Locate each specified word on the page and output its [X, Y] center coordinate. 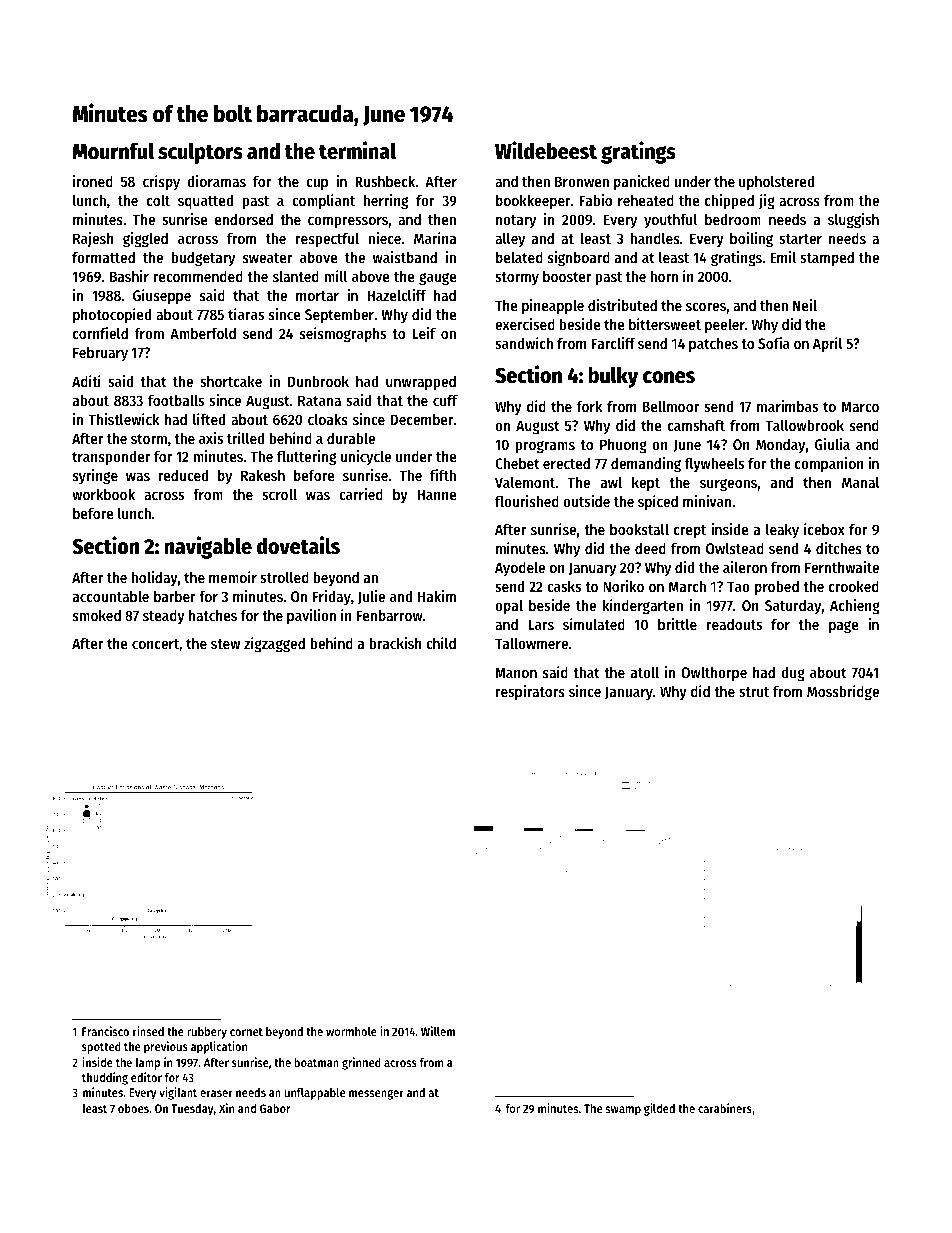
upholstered [776, 182]
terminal [357, 150]
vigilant [178, 1093]
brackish [395, 643]
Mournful [113, 151]
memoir [233, 577]
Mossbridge [843, 693]
